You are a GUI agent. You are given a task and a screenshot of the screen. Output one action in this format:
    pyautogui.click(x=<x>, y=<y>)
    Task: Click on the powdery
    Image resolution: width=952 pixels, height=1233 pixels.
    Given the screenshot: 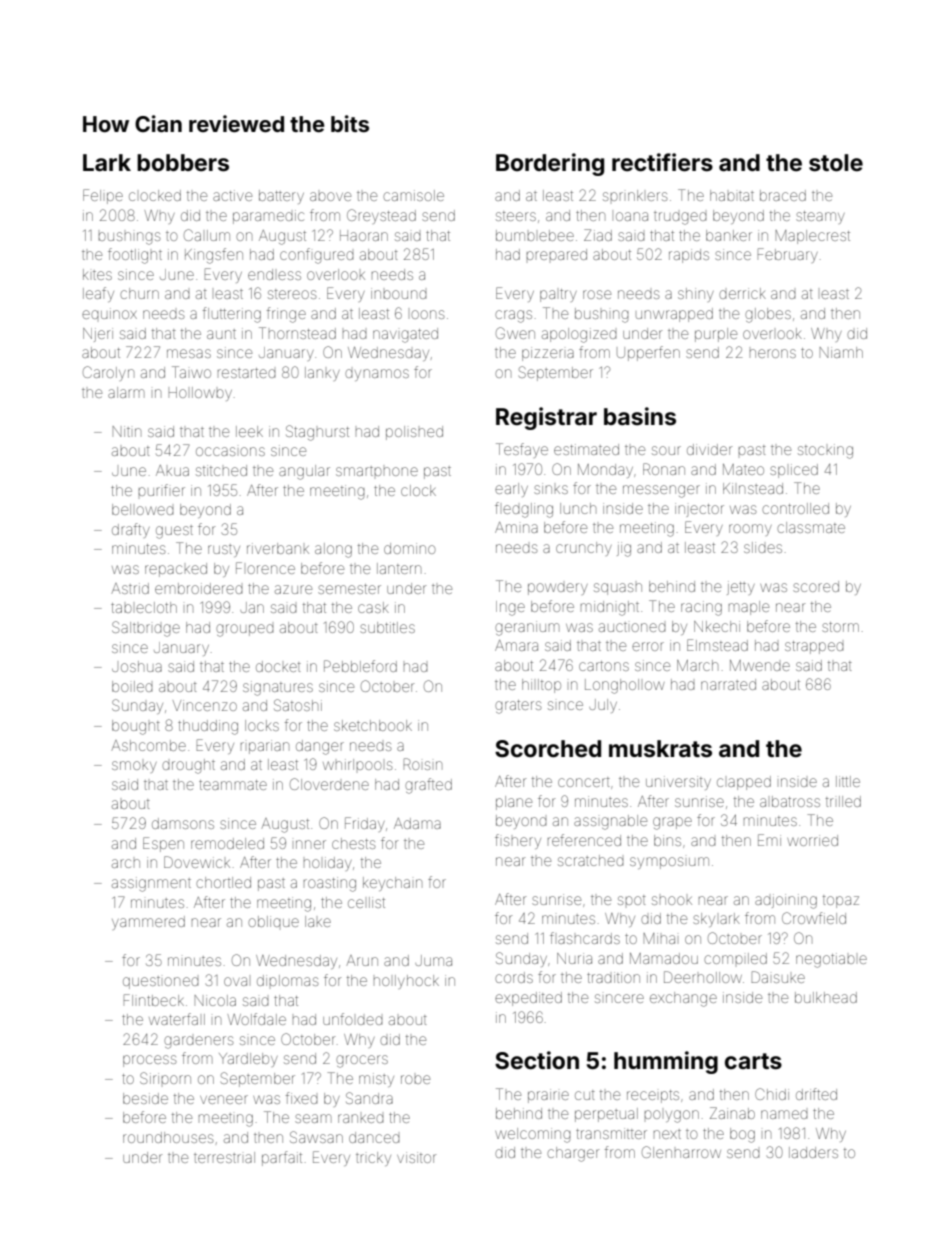 What is the action you would take?
    pyautogui.click(x=558, y=589)
